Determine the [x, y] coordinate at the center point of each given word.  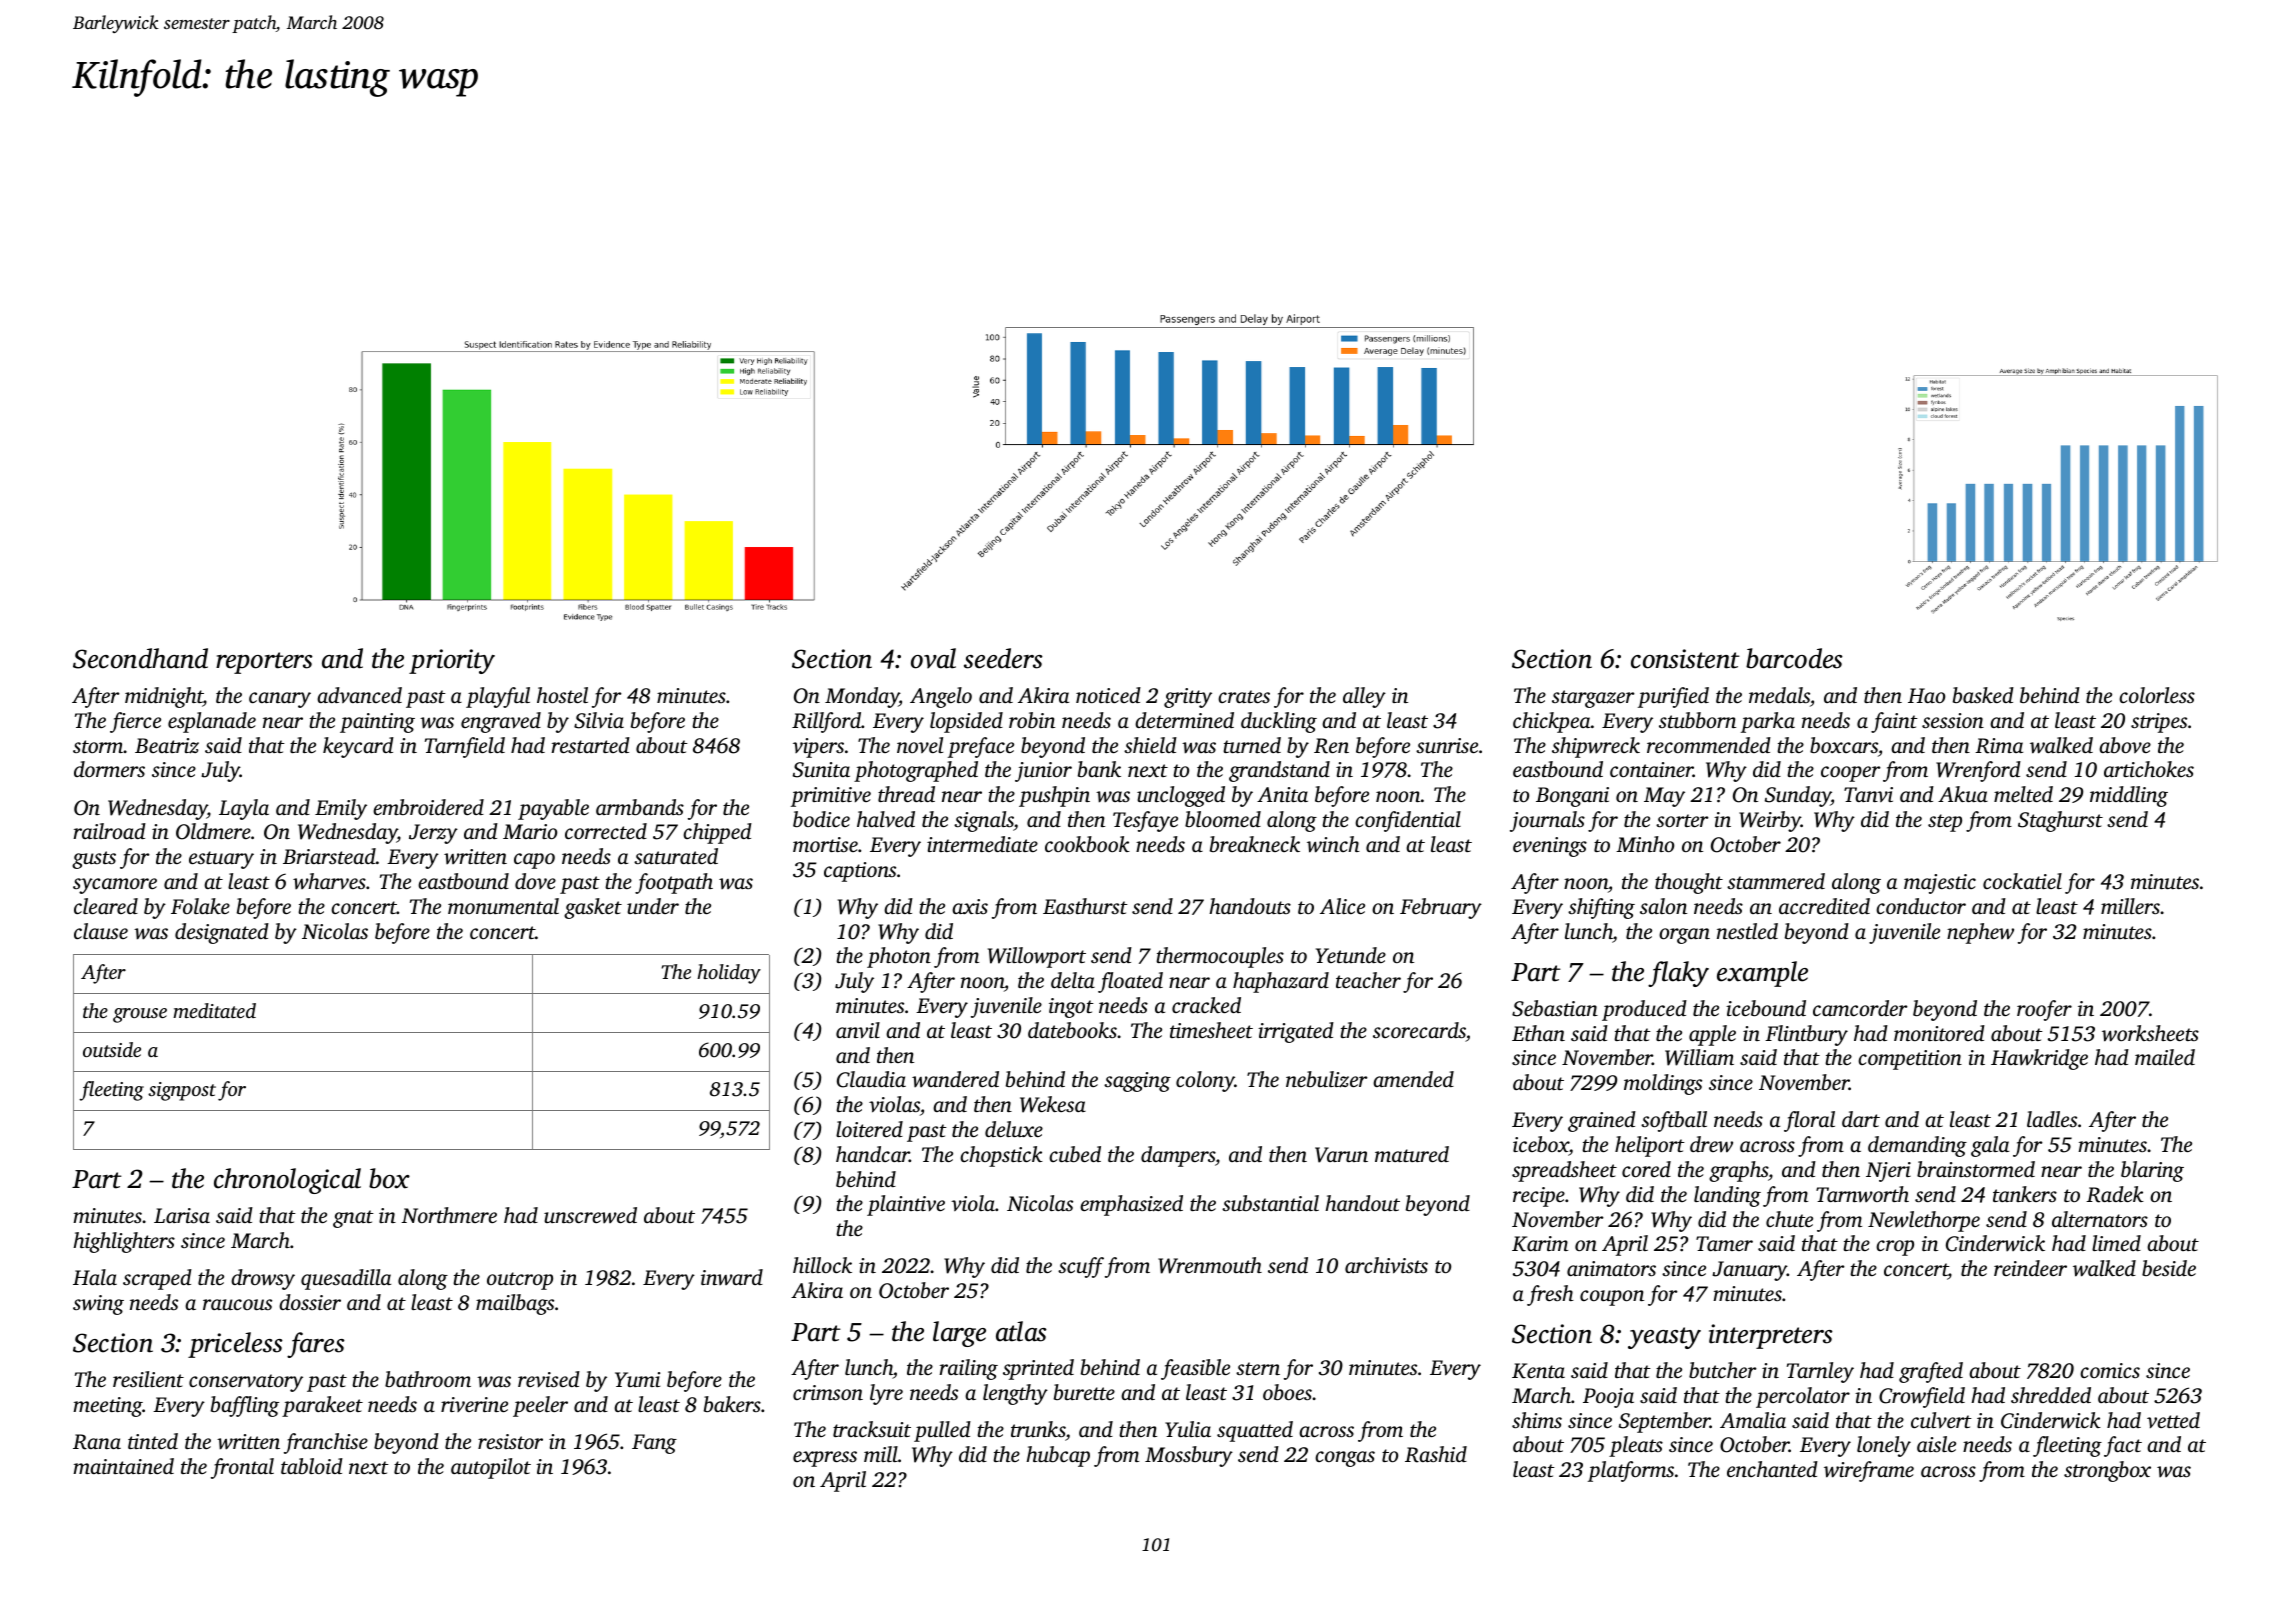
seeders [1003, 658]
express [825, 1459]
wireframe [1869, 1471]
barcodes [1794, 658]
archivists [1386, 1265]
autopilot [491, 1468]
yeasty [1664, 1338]
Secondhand [140, 658]
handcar [873, 1154]
